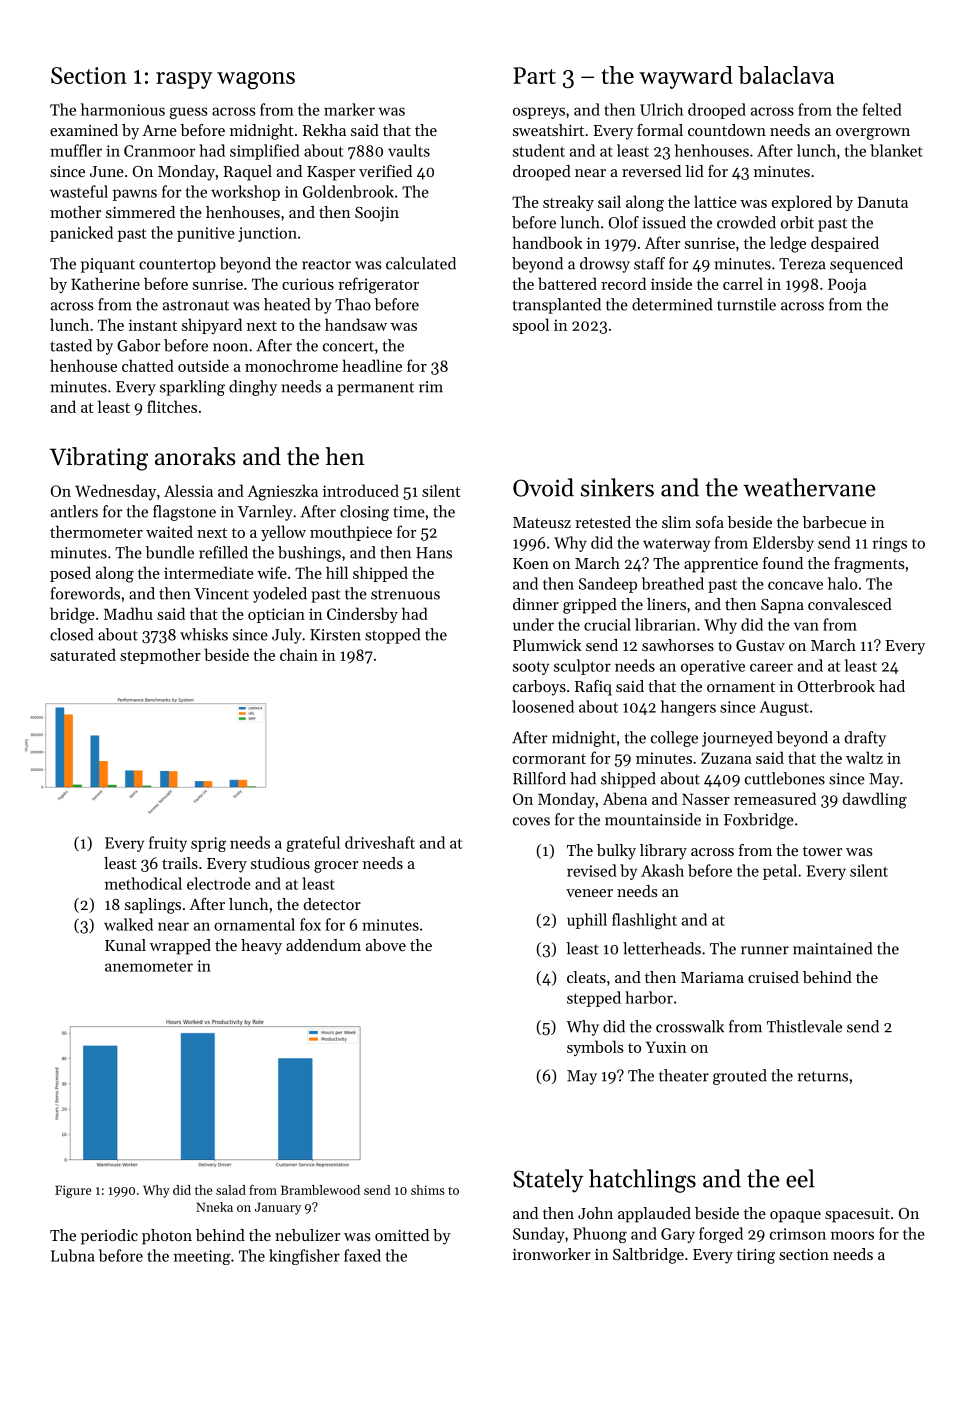 The image size is (976, 1413). I want to click on forewords, so click(85, 593).
